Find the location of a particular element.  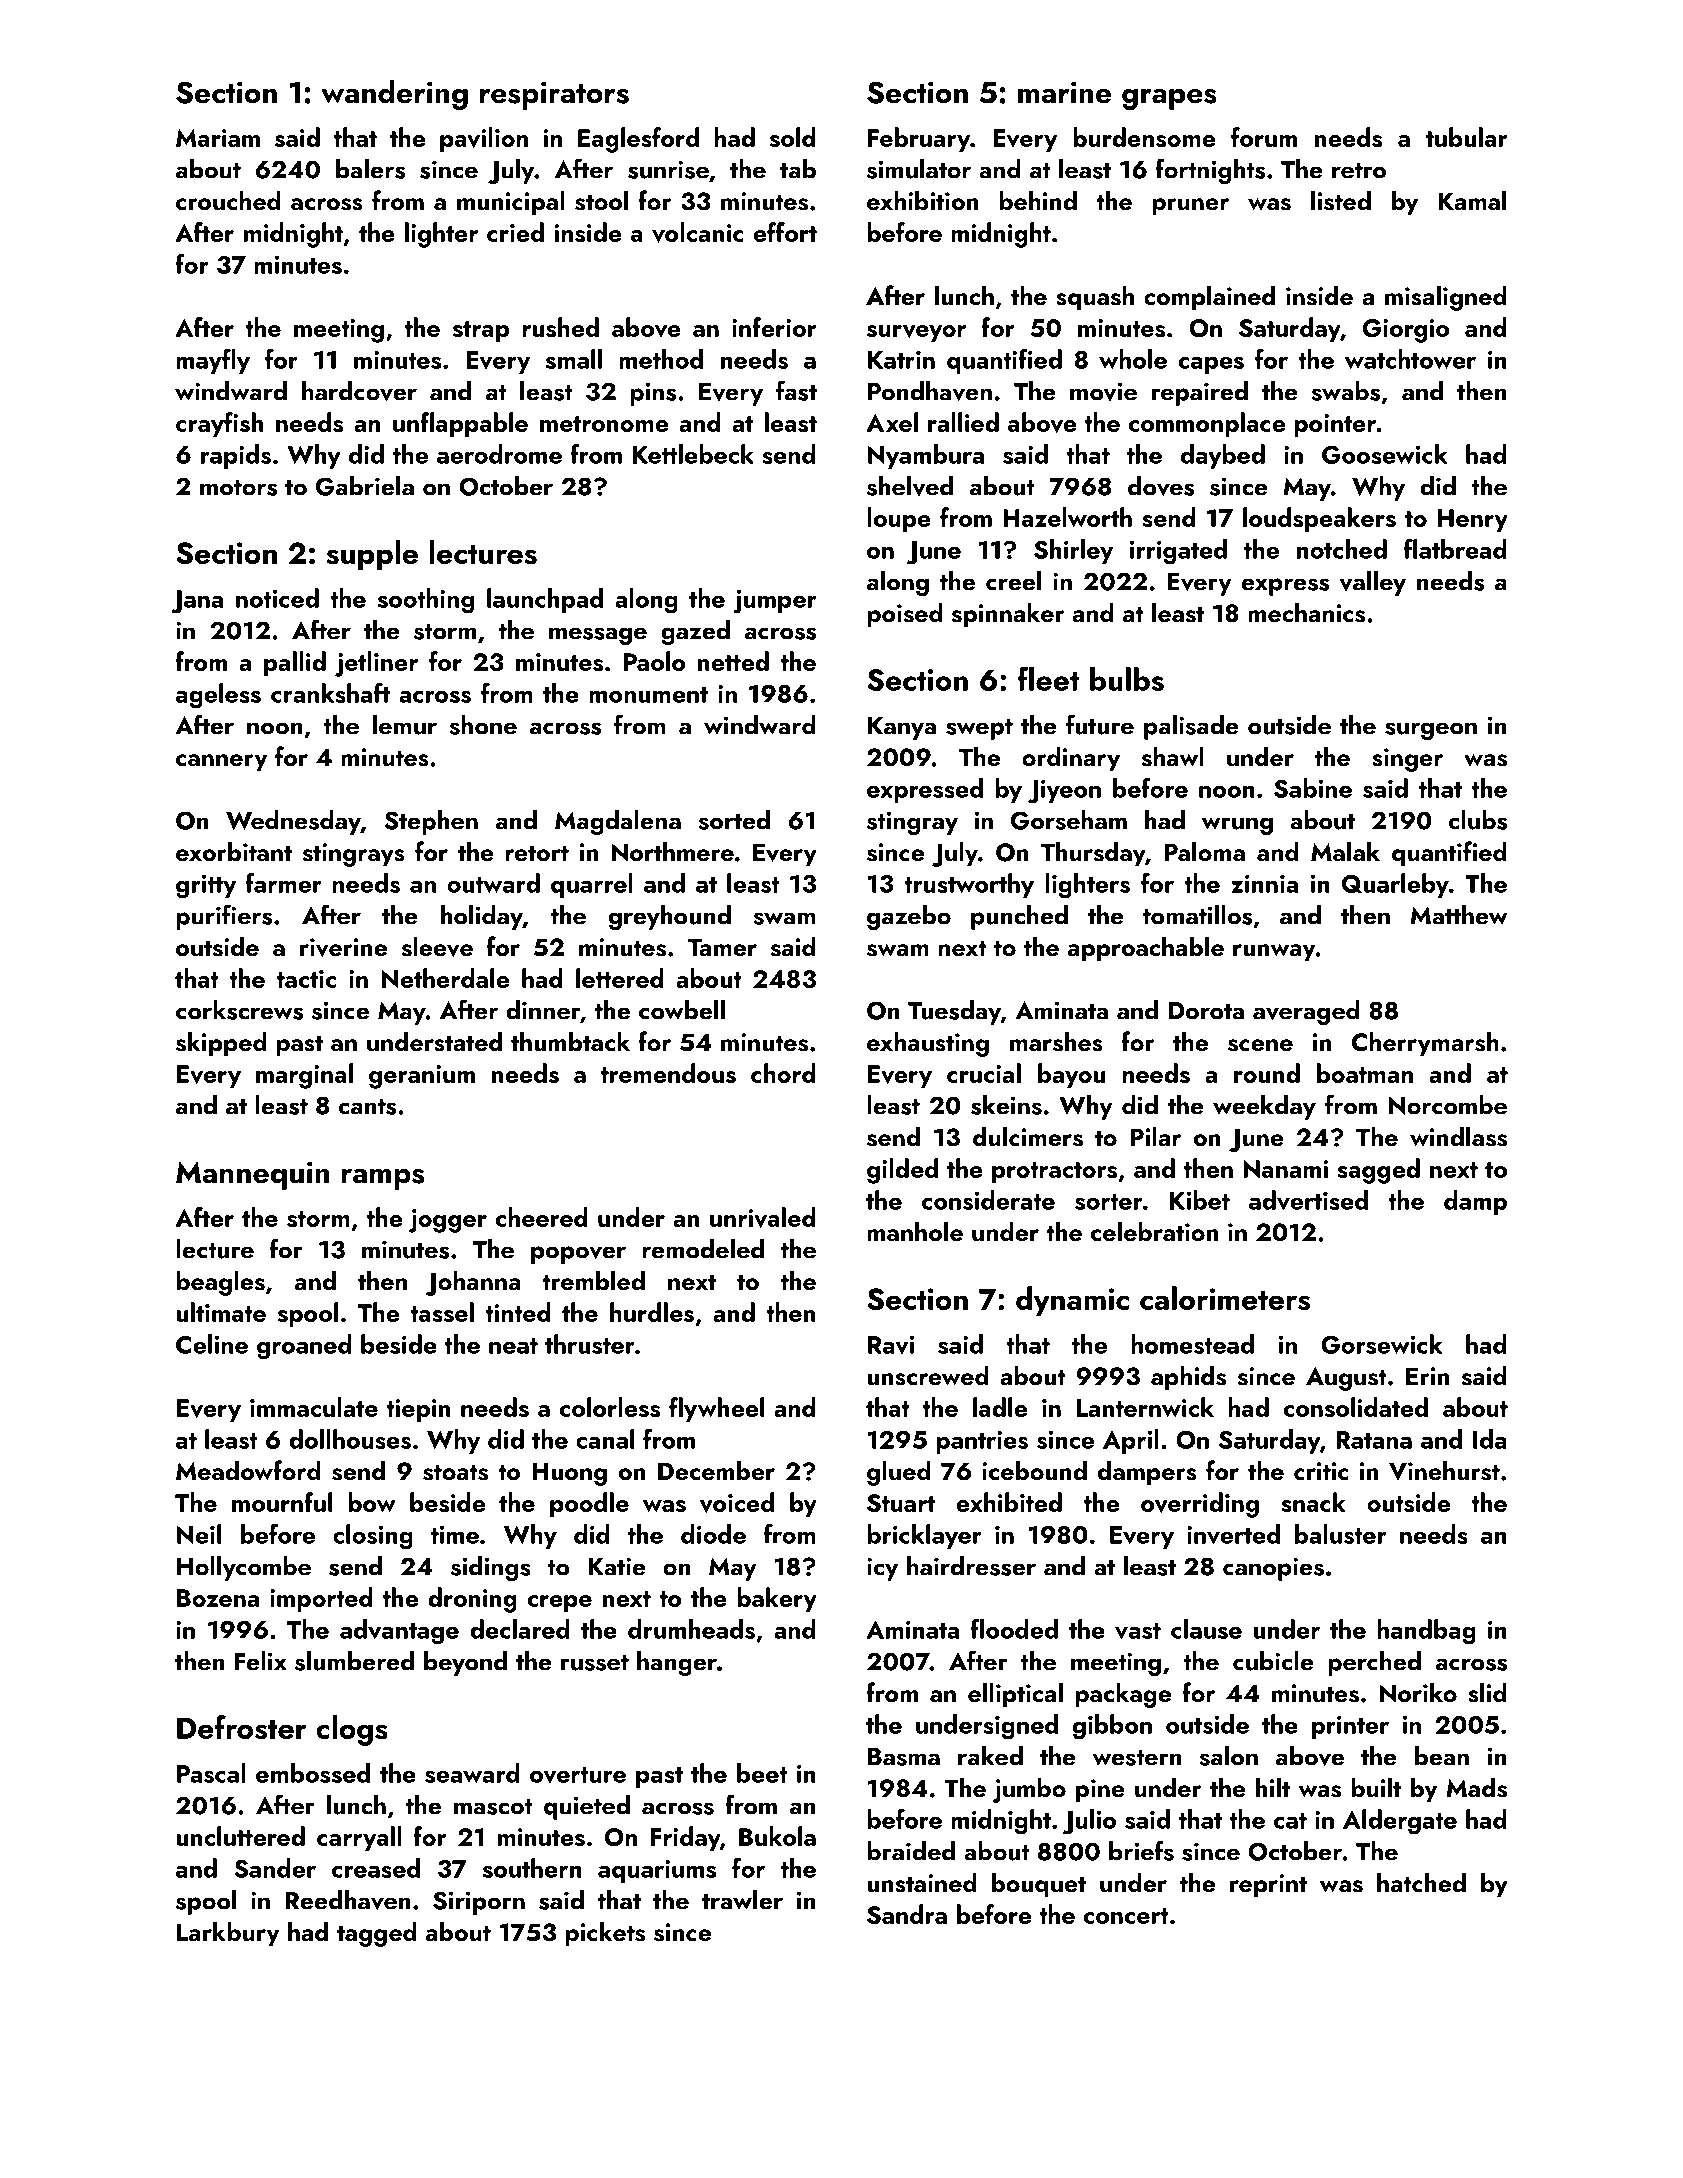

cheered is located at coordinates (542, 1217).
